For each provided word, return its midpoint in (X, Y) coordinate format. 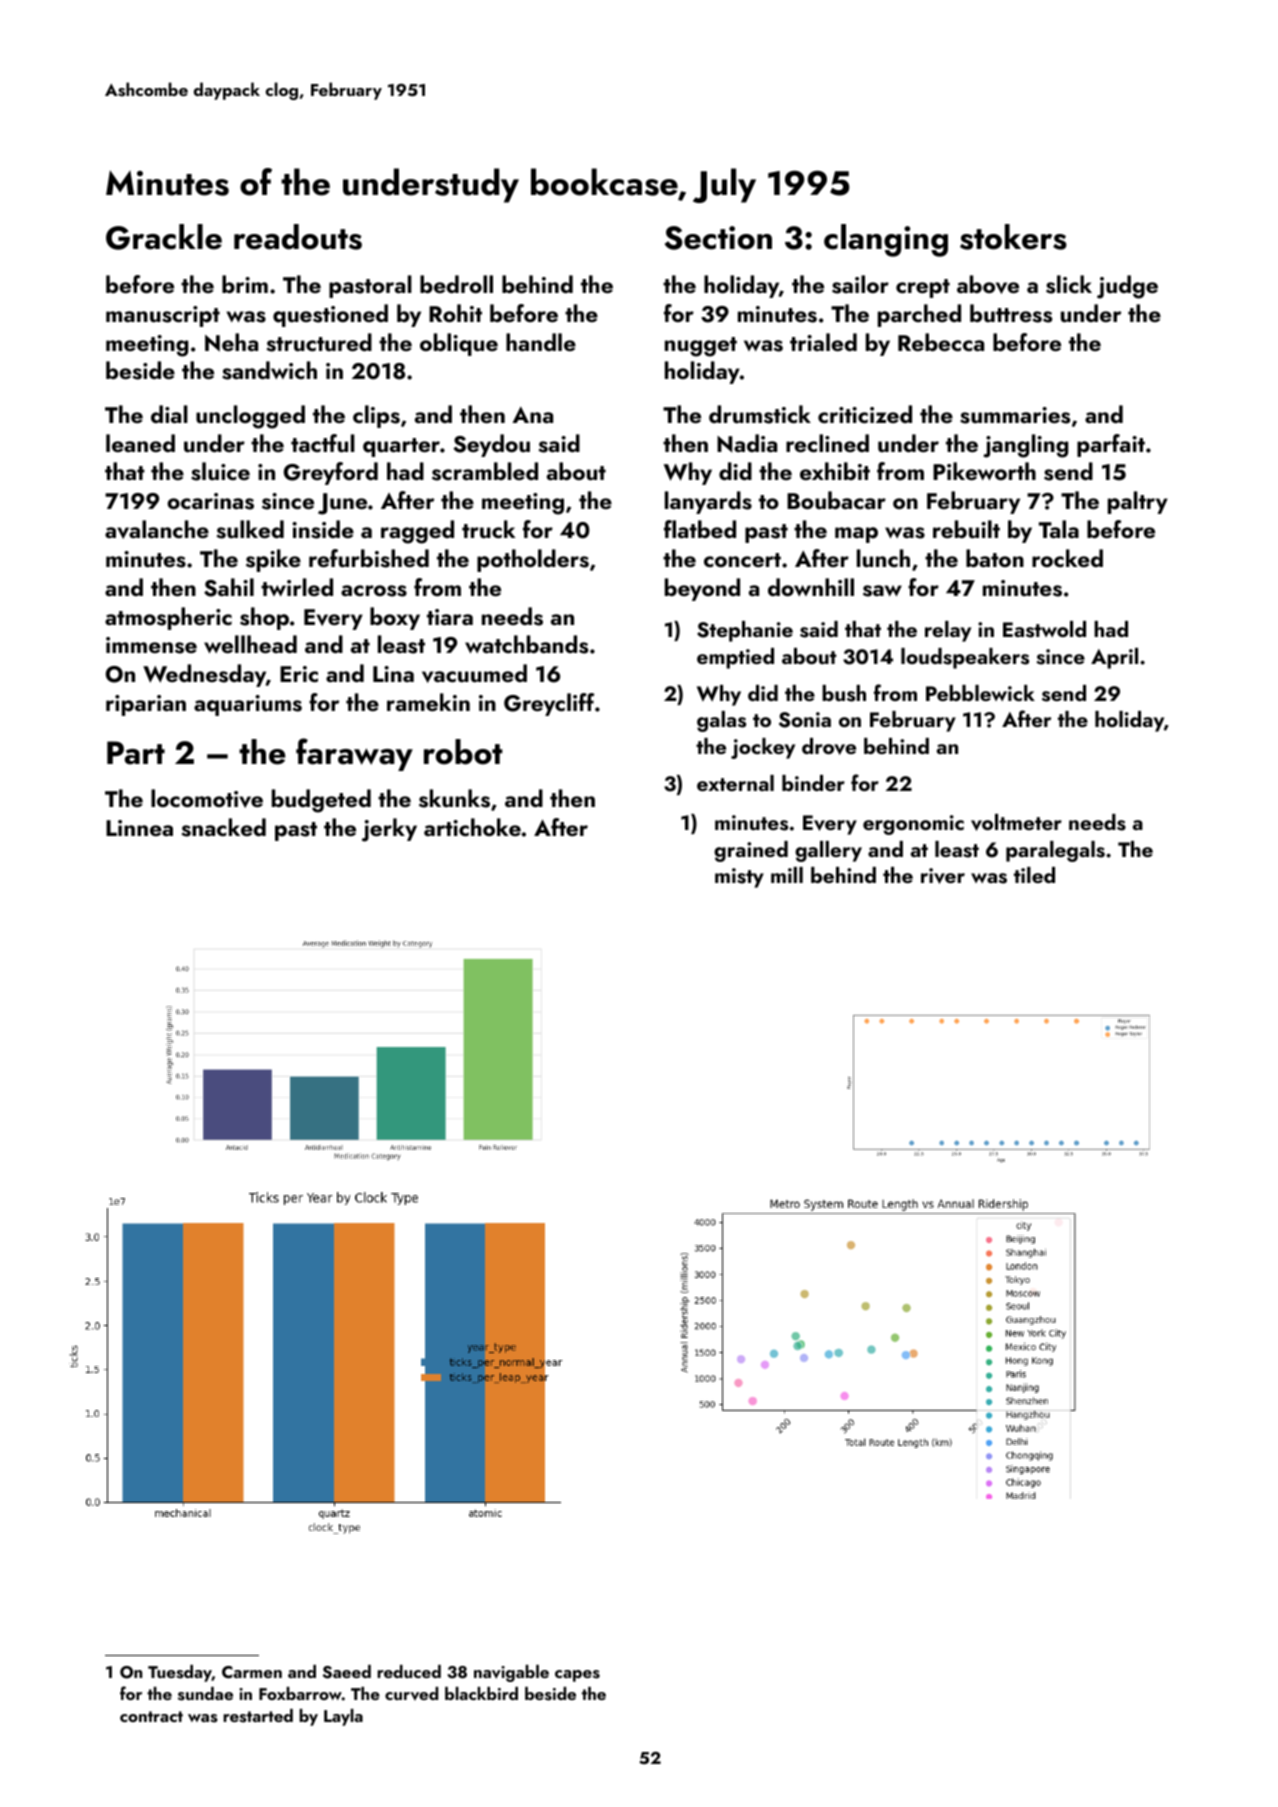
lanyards (708, 502)
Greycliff (549, 704)
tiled (1034, 875)
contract (151, 1716)
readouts (298, 237)
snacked (223, 827)
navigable (511, 1673)
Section (718, 238)
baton (995, 558)
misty (739, 878)
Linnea (139, 828)
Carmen (252, 1672)
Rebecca (941, 342)
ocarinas (210, 501)
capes (577, 1676)
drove (829, 746)
